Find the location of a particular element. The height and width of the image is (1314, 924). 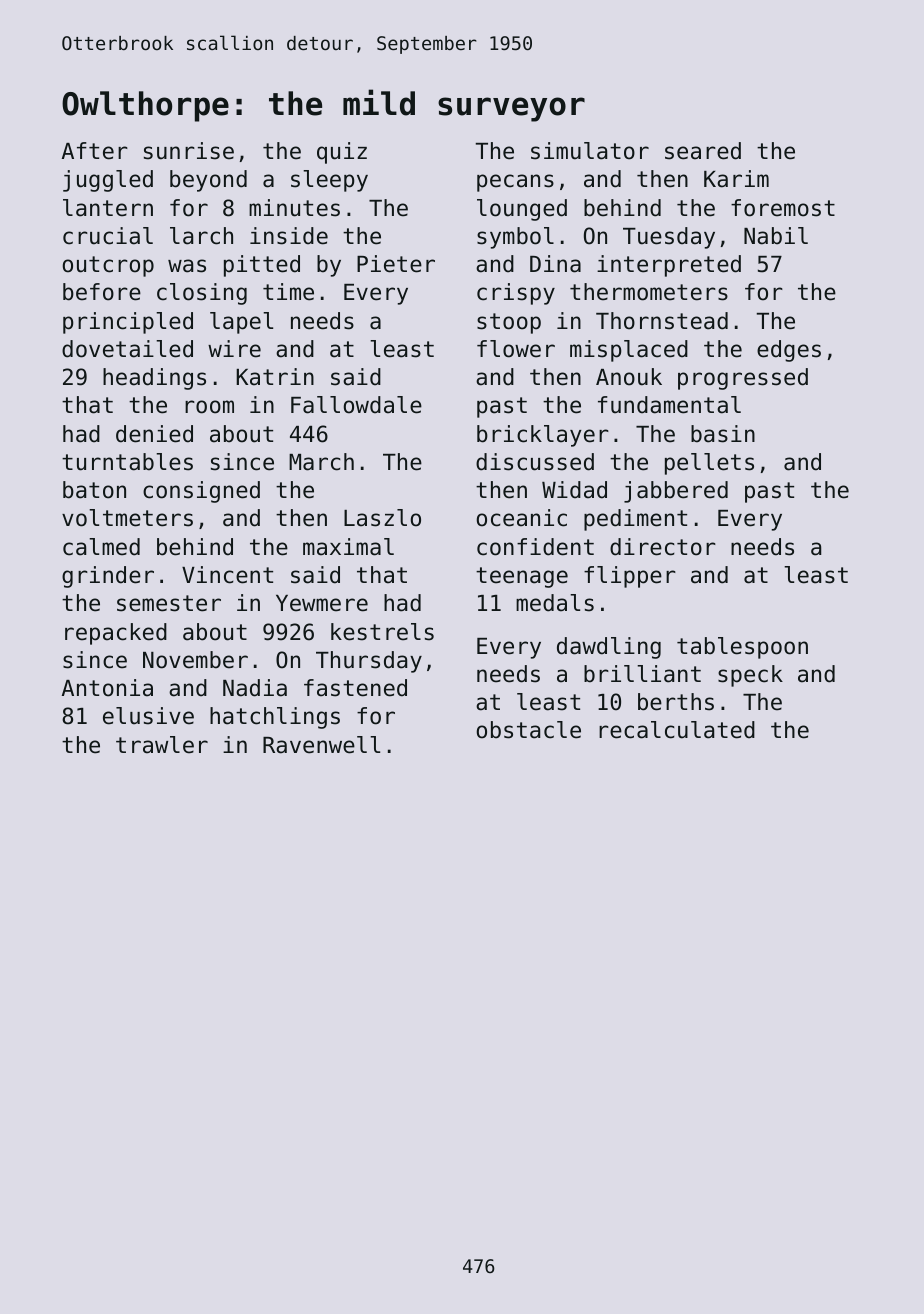

headings is located at coordinates (154, 379).
